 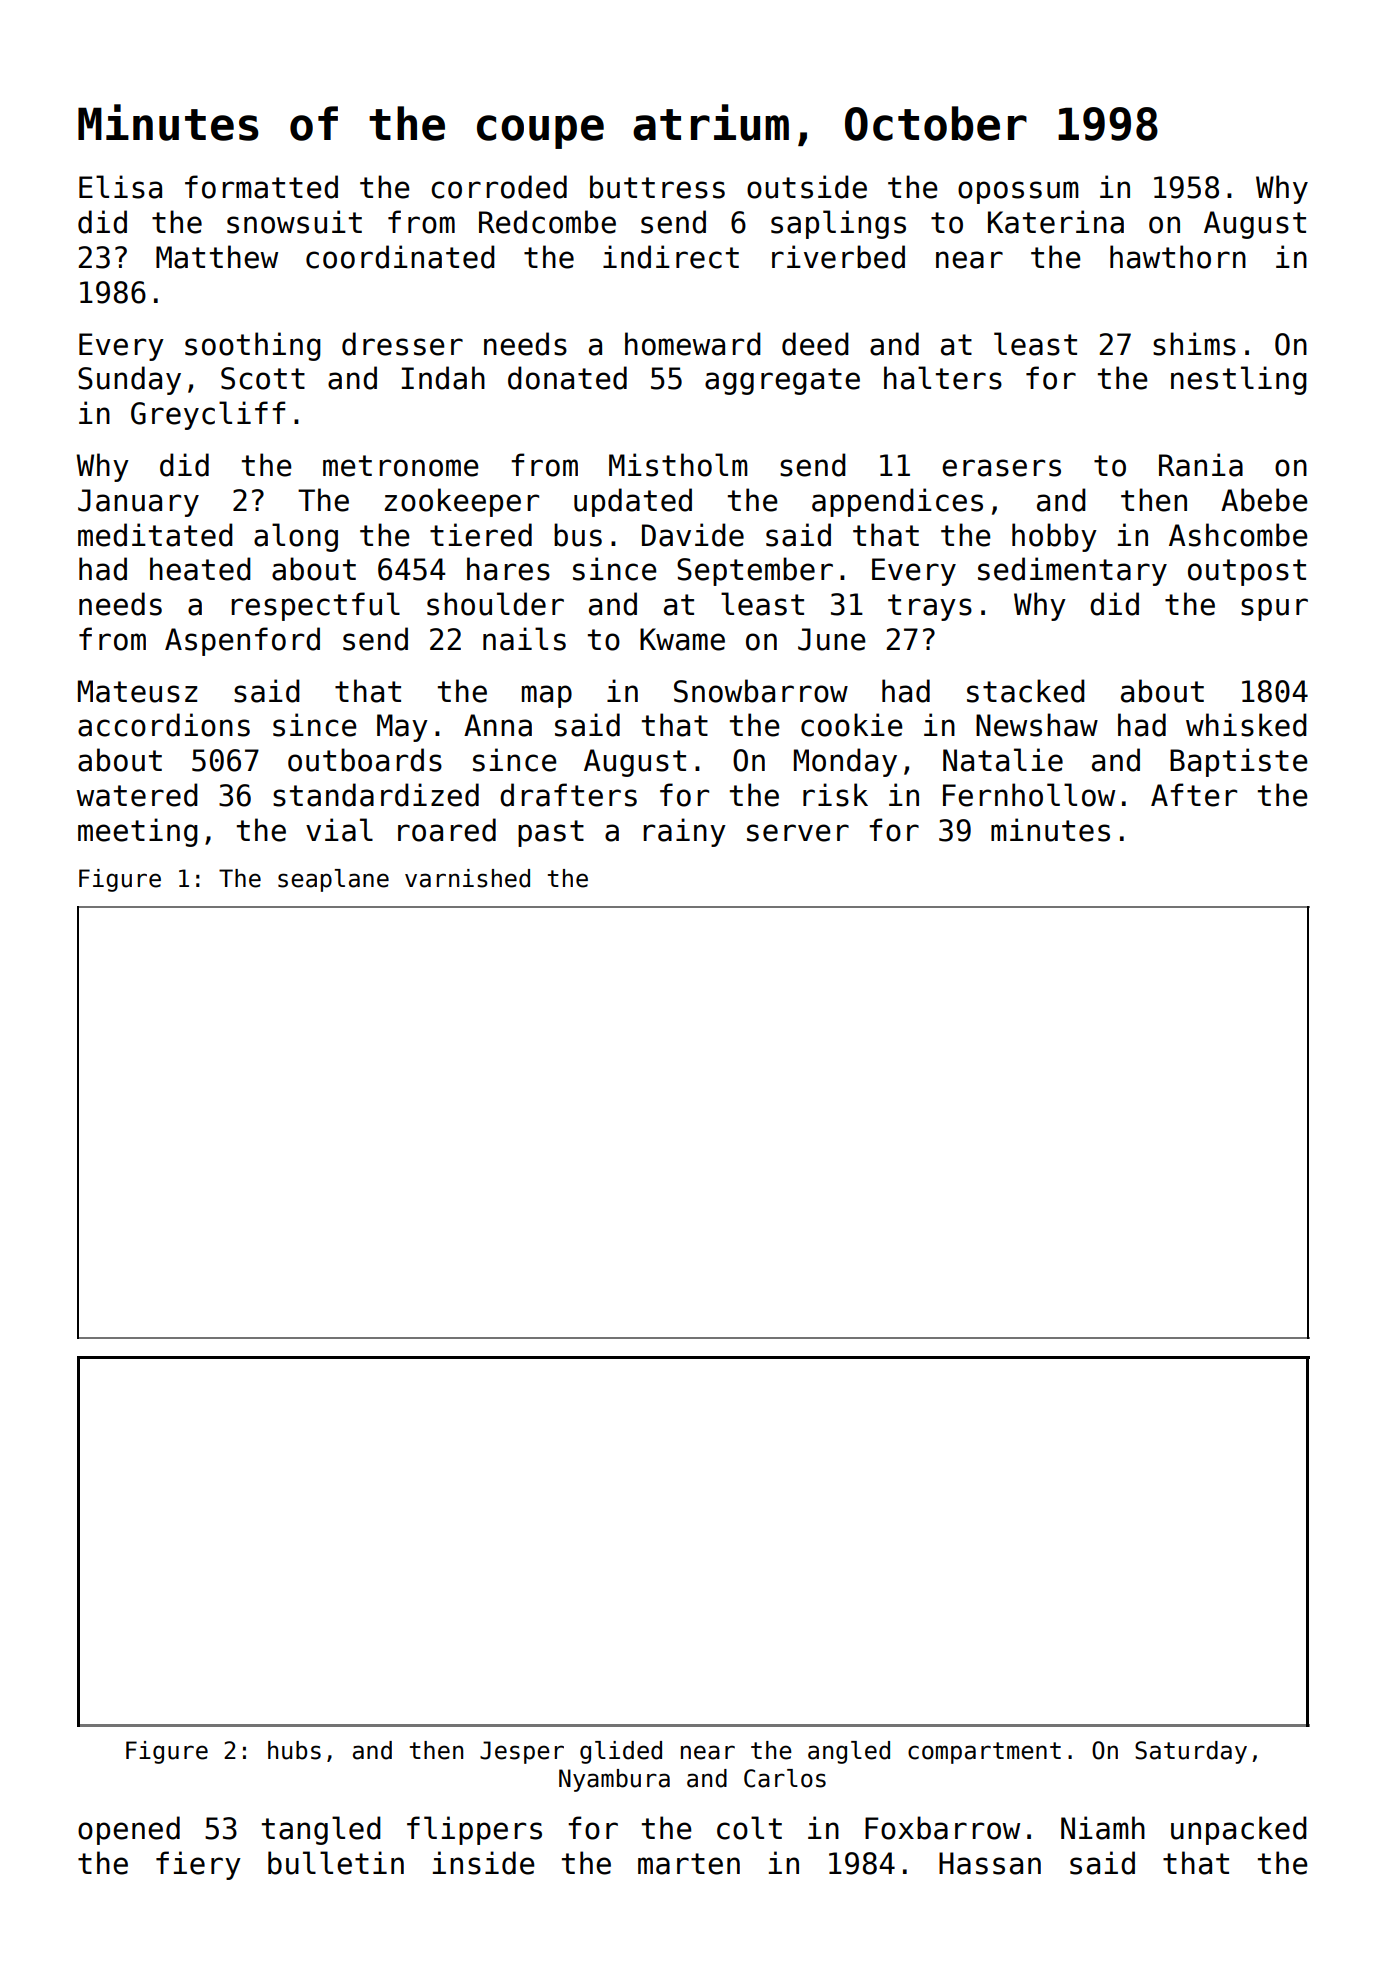 I want to click on server, so click(x=798, y=833).
